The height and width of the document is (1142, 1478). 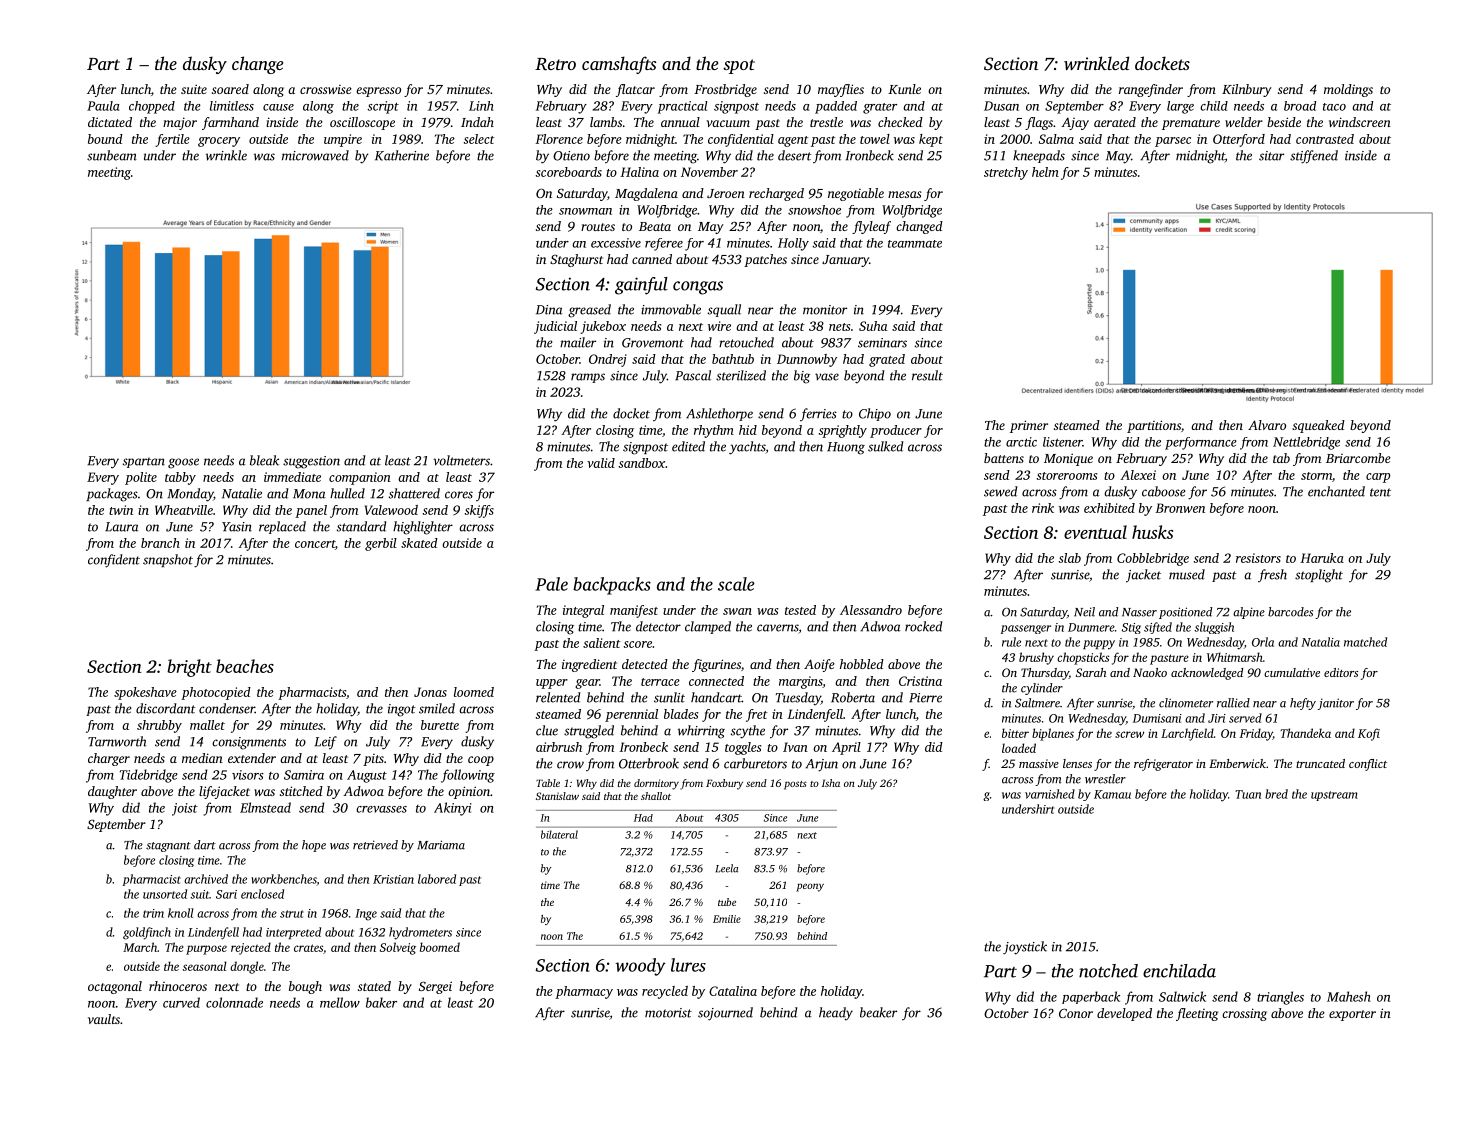 I want to click on triangles, so click(x=1280, y=998).
